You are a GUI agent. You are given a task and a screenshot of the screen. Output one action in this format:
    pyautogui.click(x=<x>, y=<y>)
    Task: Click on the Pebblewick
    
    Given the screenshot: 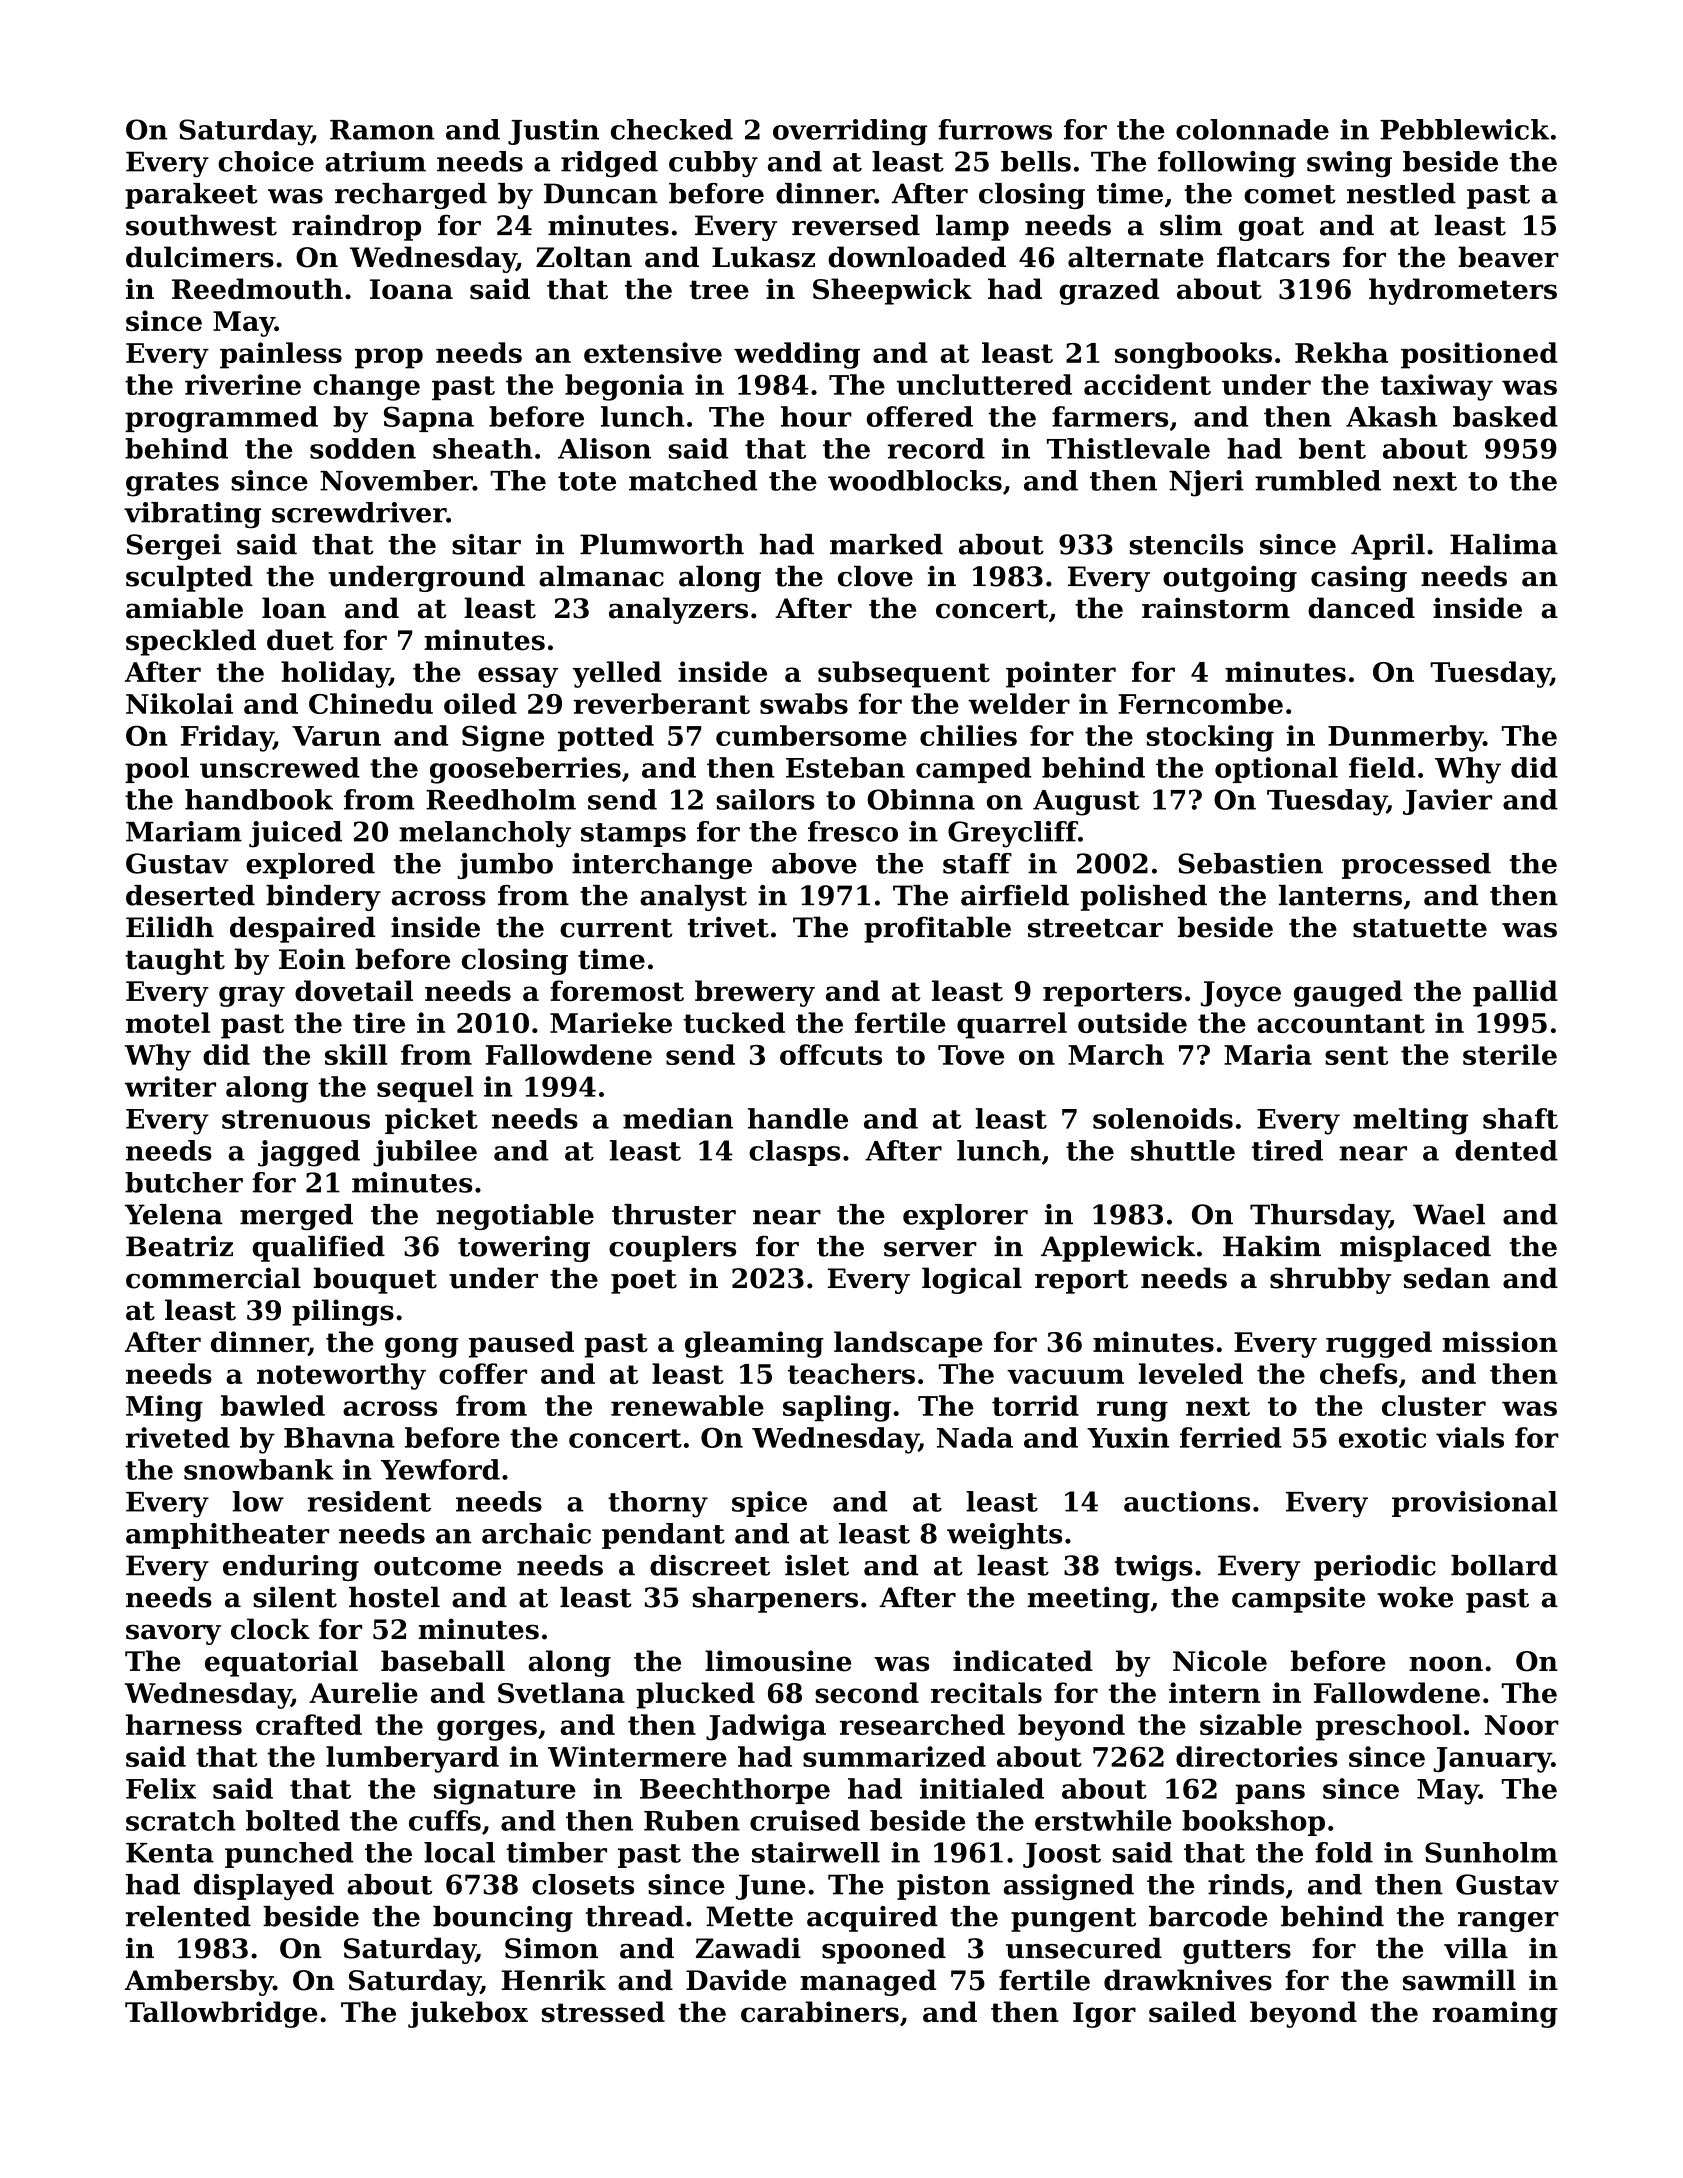 What is the action you would take?
    pyautogui.click(x=1464, y=129)
